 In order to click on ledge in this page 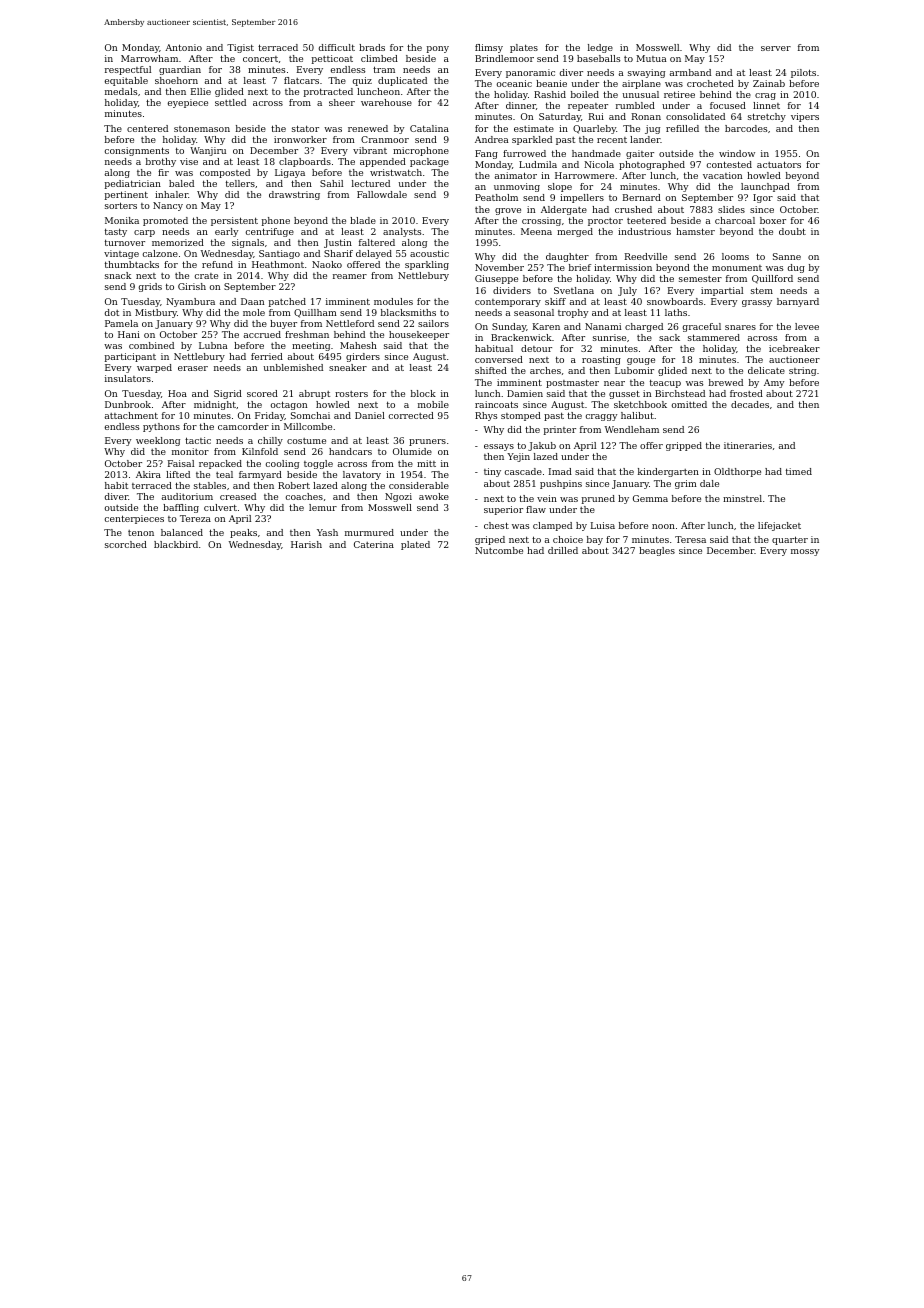, I will do `click(600, 48)`.
